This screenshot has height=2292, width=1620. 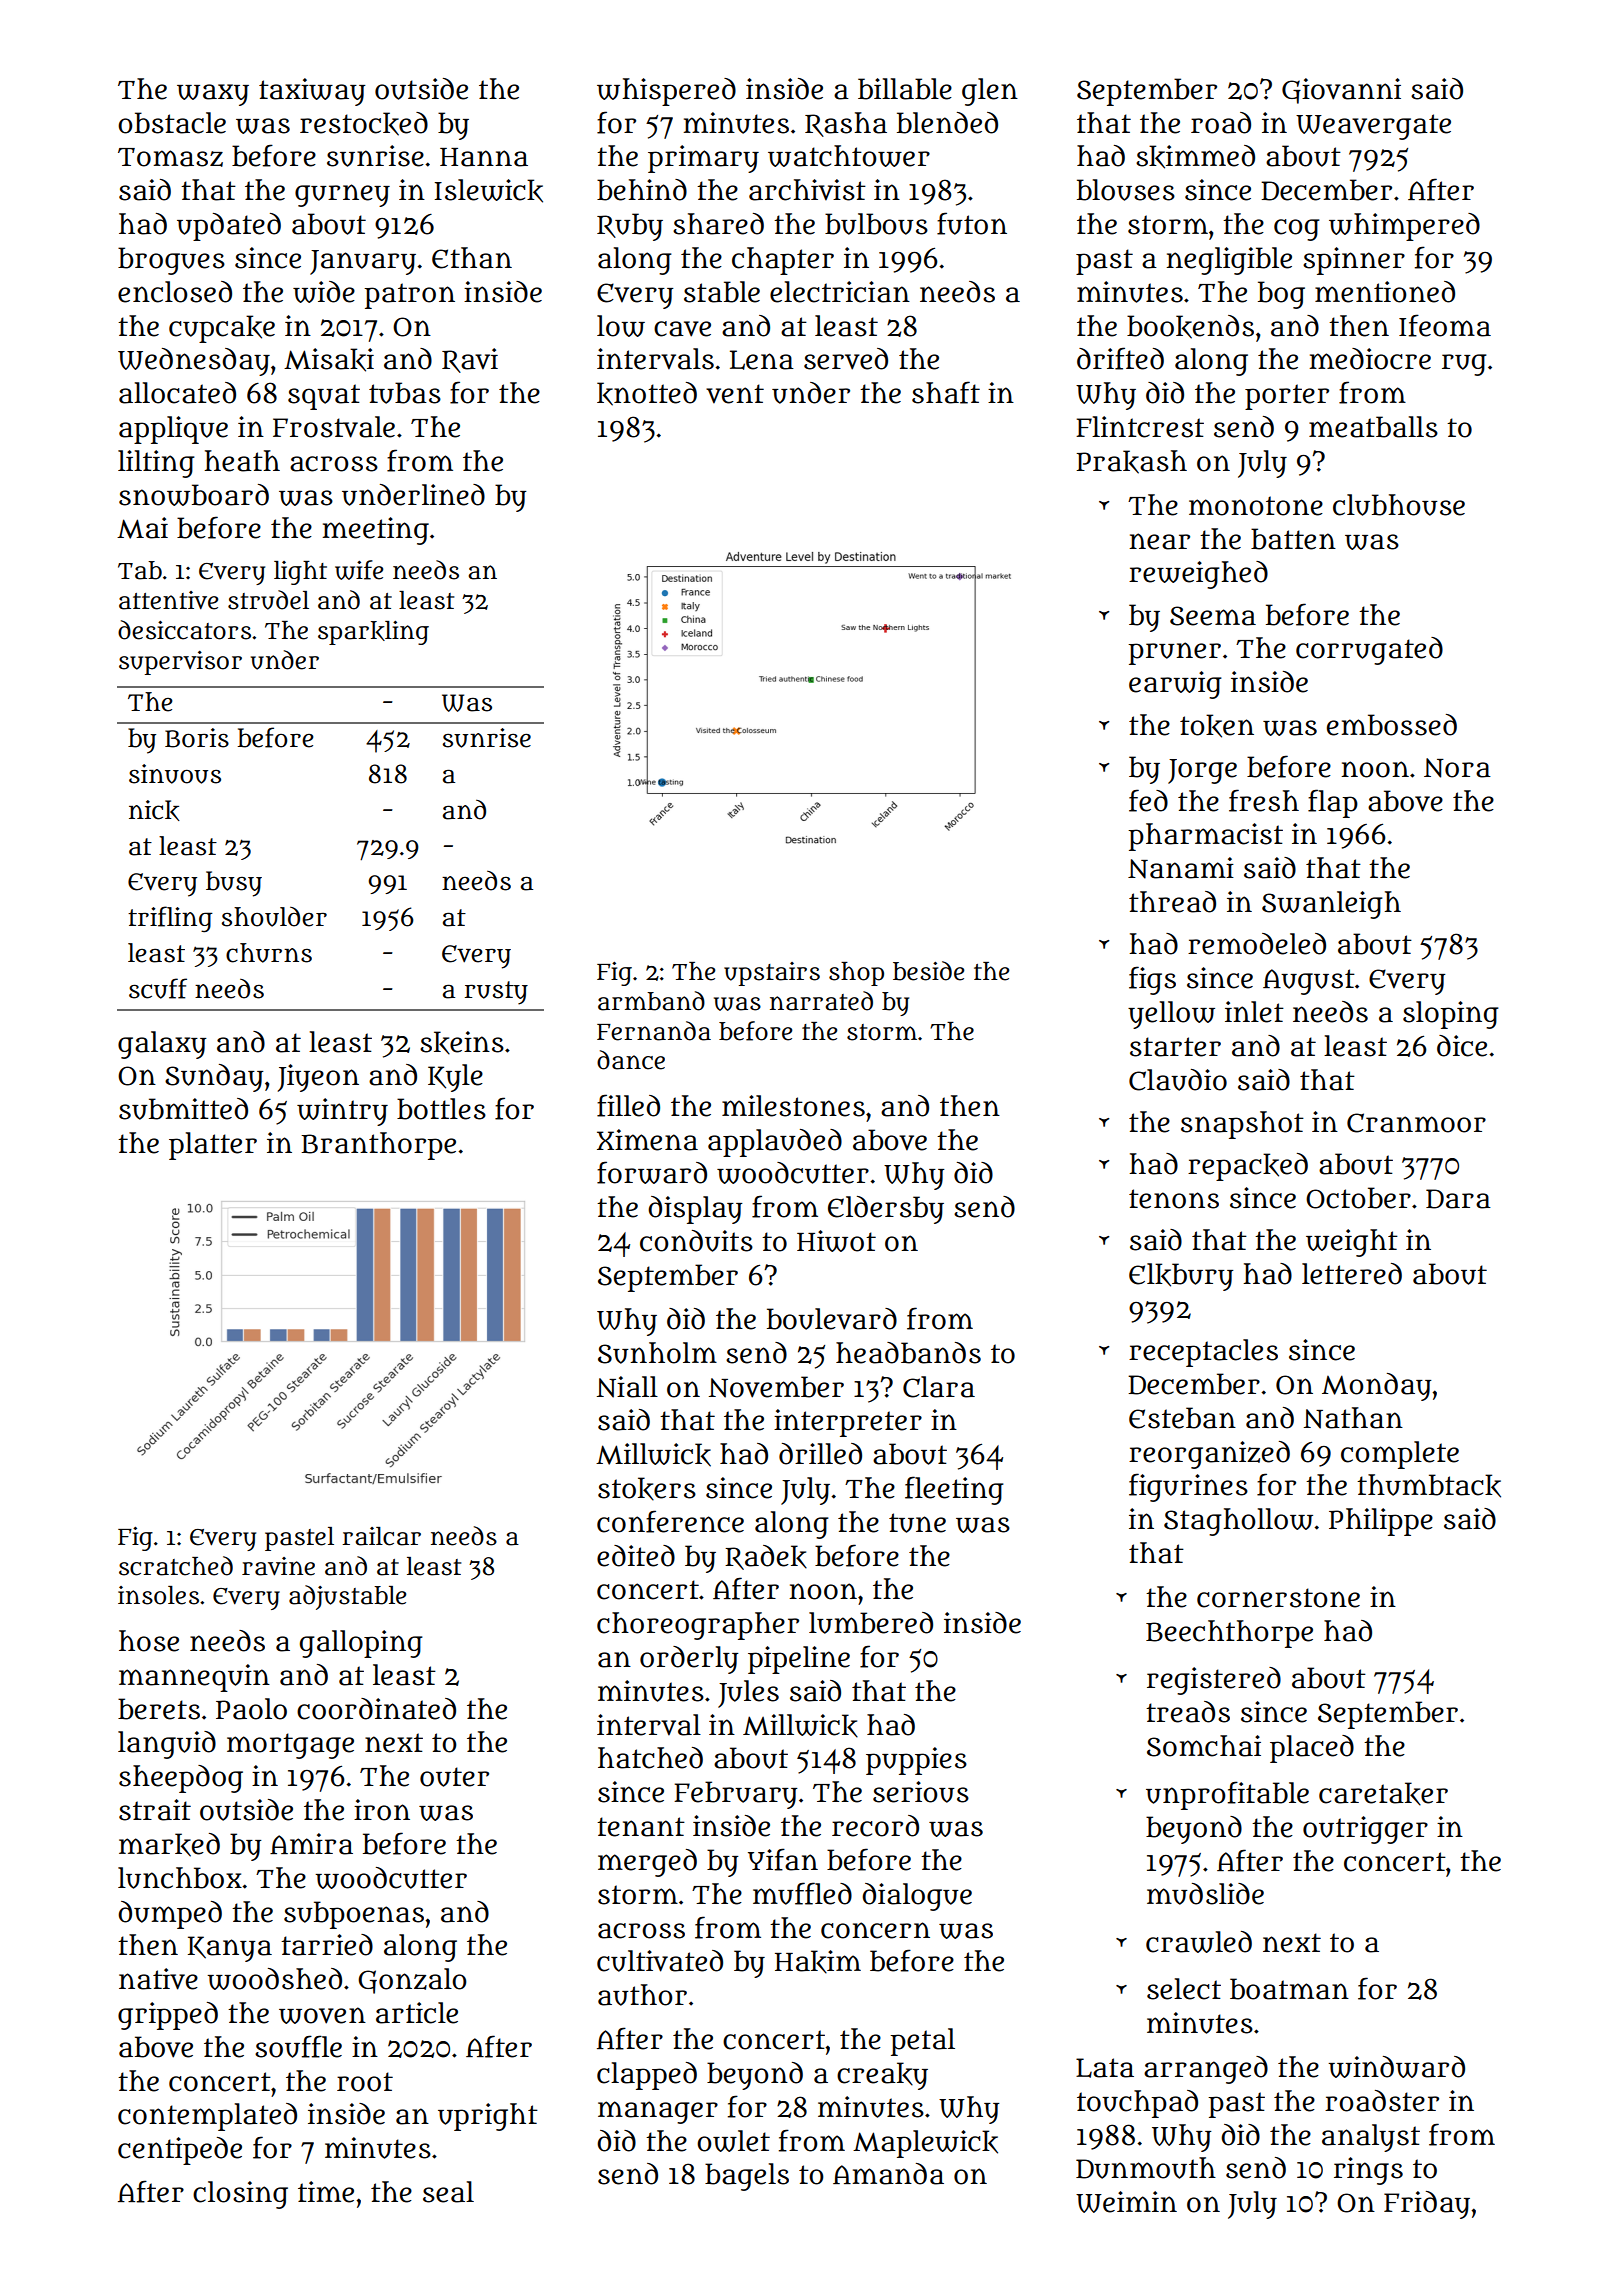 What do you see at coordinates (1354, 261) in the screenshot?
I see `spinner` at bounding box center [1354, 261].
